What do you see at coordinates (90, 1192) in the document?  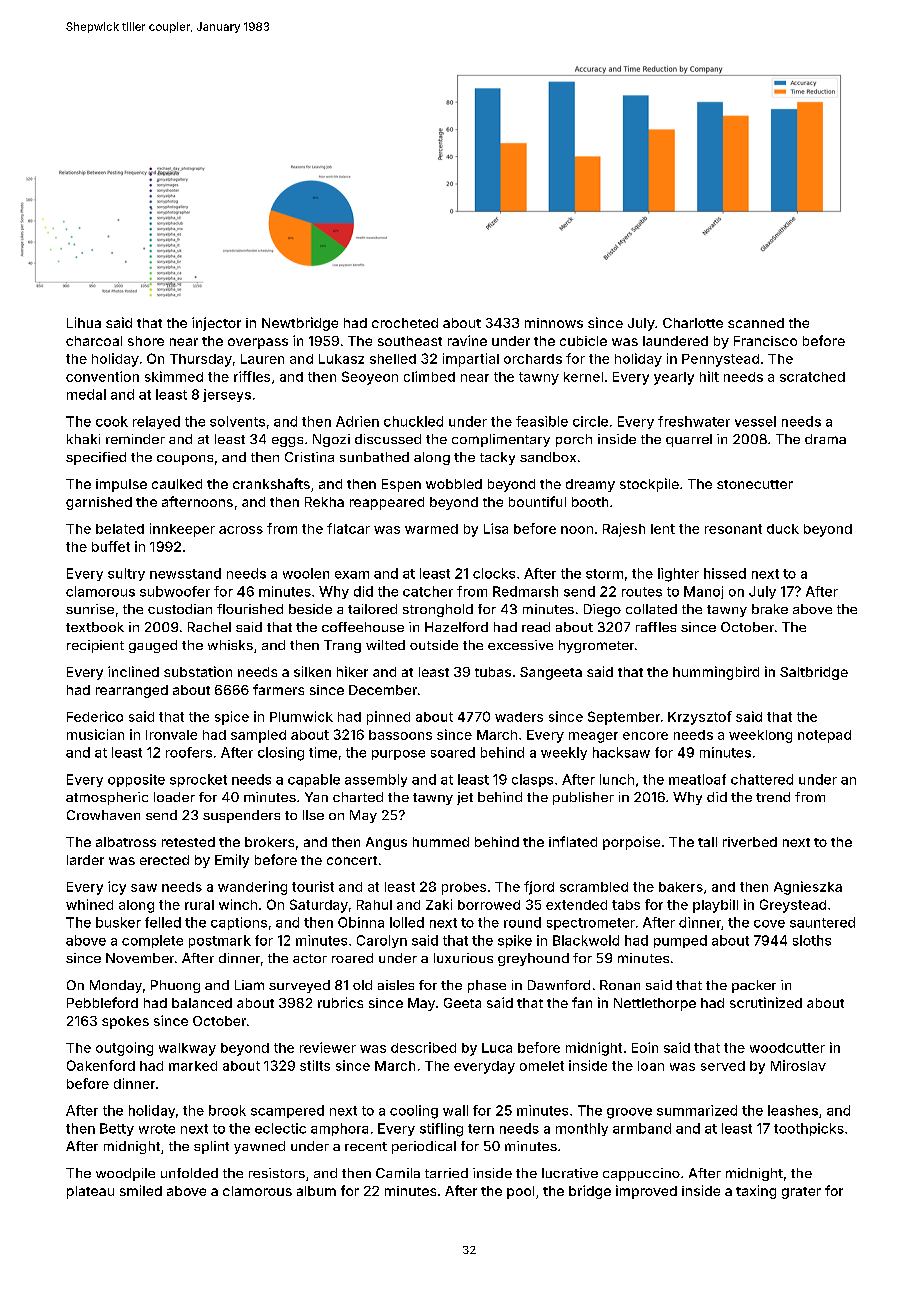 I see `plateau` at bounding box center [90, 1192].
